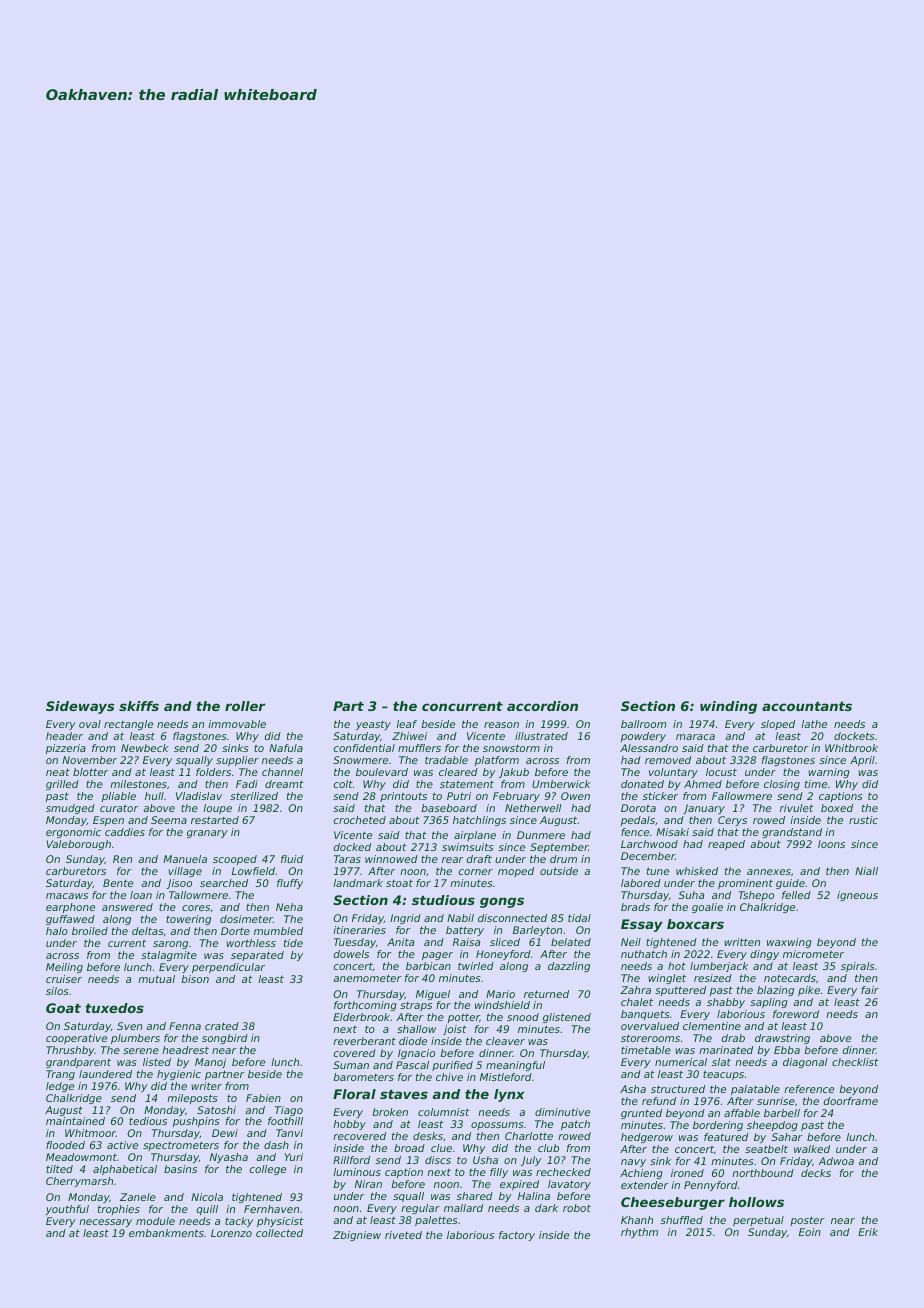  I want to click on stalagmite, so click(169, 956).
